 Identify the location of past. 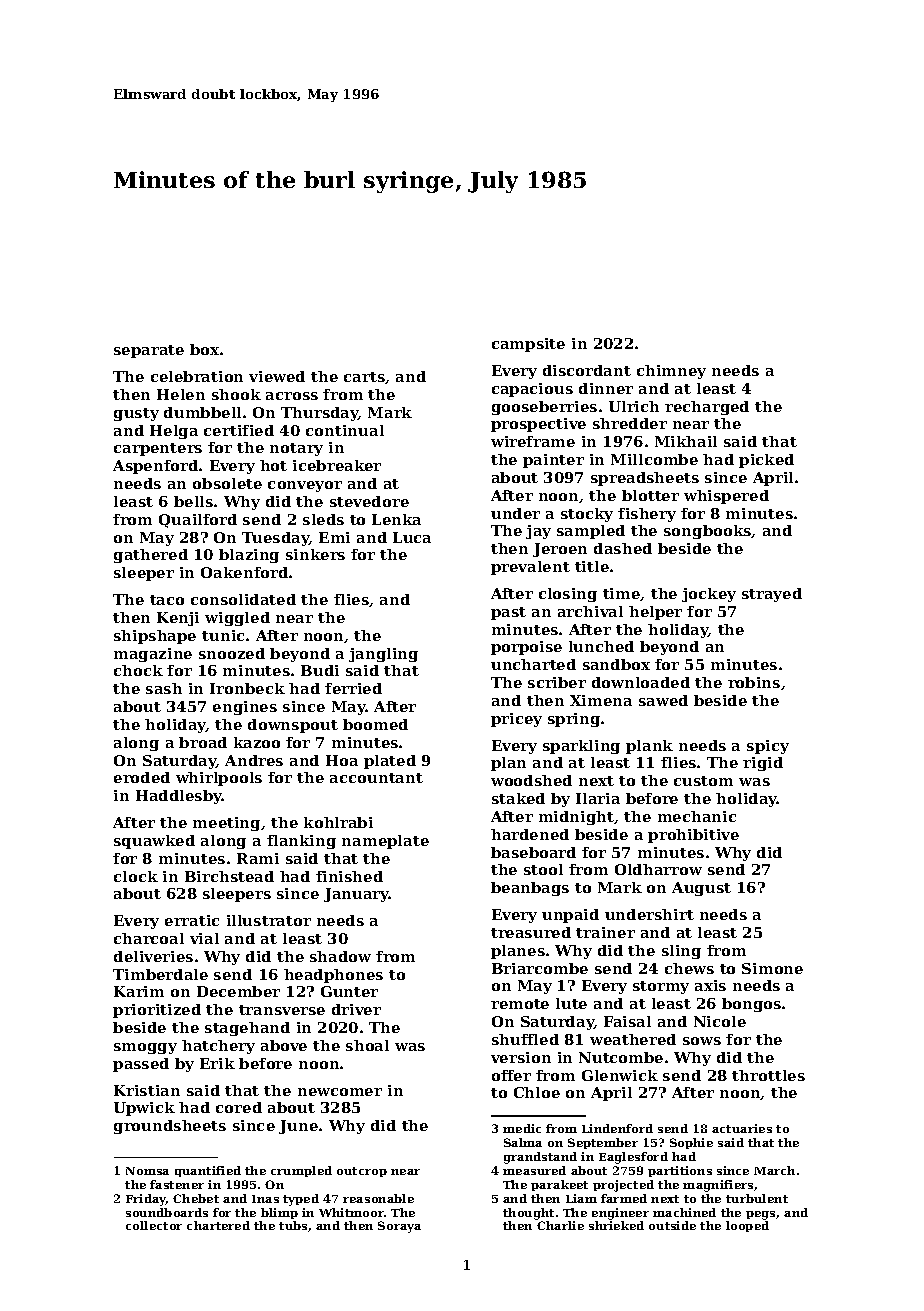
(508, 613).
